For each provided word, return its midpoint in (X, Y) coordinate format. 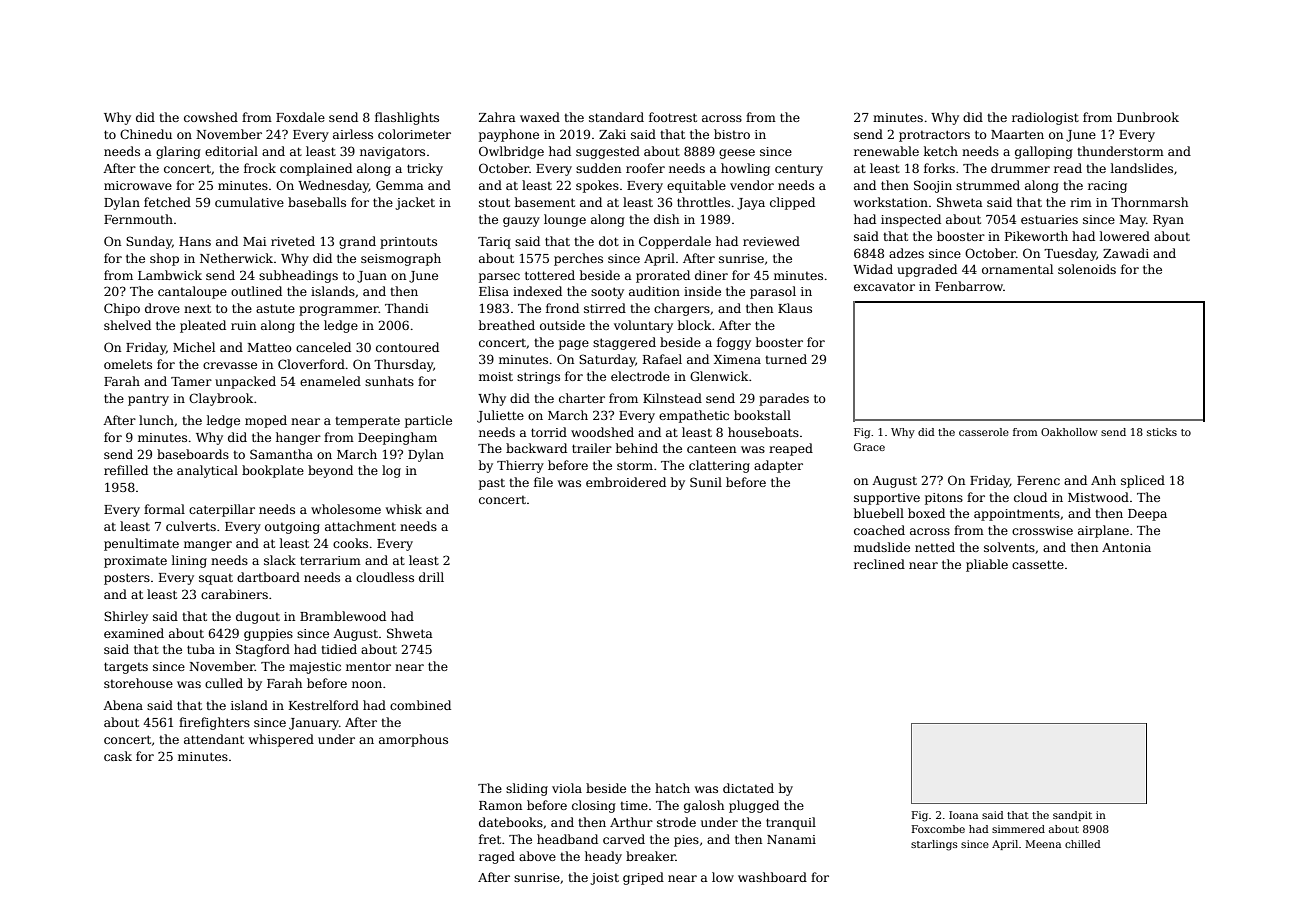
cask (118, 756)
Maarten (1017, 134)
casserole (984, 432)
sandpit (1072, 816)
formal (164, 509)
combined (420, 705)
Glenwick (719, 376)
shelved (127, 325)
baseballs (317, 202)
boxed (926, 513)
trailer (592, 448)
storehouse (138, 683)
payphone (509, 135)
